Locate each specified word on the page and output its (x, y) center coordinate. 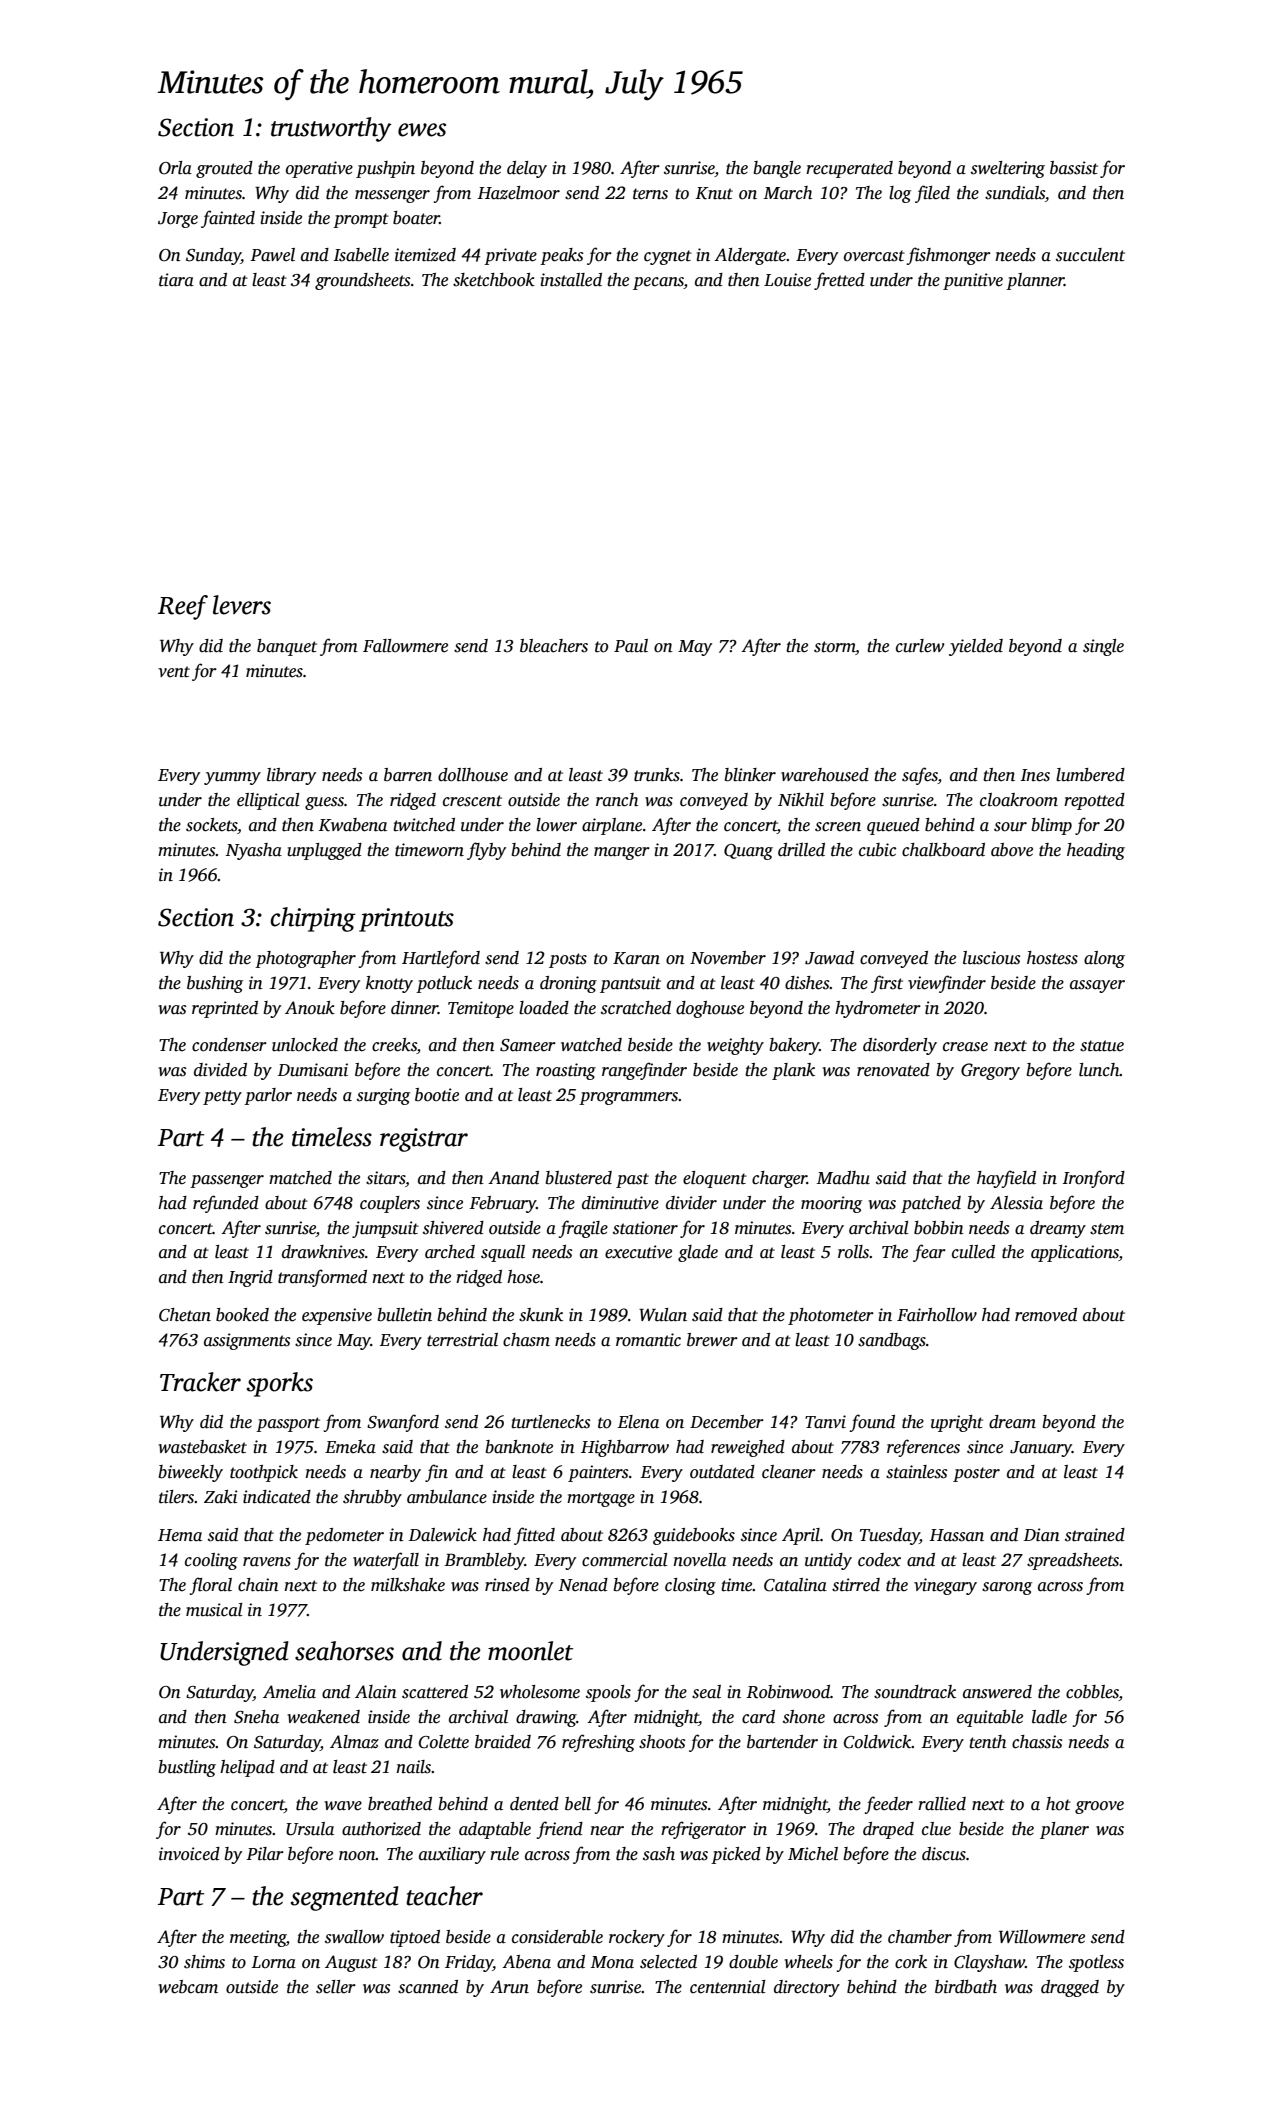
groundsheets (362, 281)
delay (527, 169)
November (728, 958)
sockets (211, 825)
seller (336, 1987)
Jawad (829, 958)
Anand (513, 1178)
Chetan (185, 1315)
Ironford (1093, 1179)
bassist (1074, 168)
